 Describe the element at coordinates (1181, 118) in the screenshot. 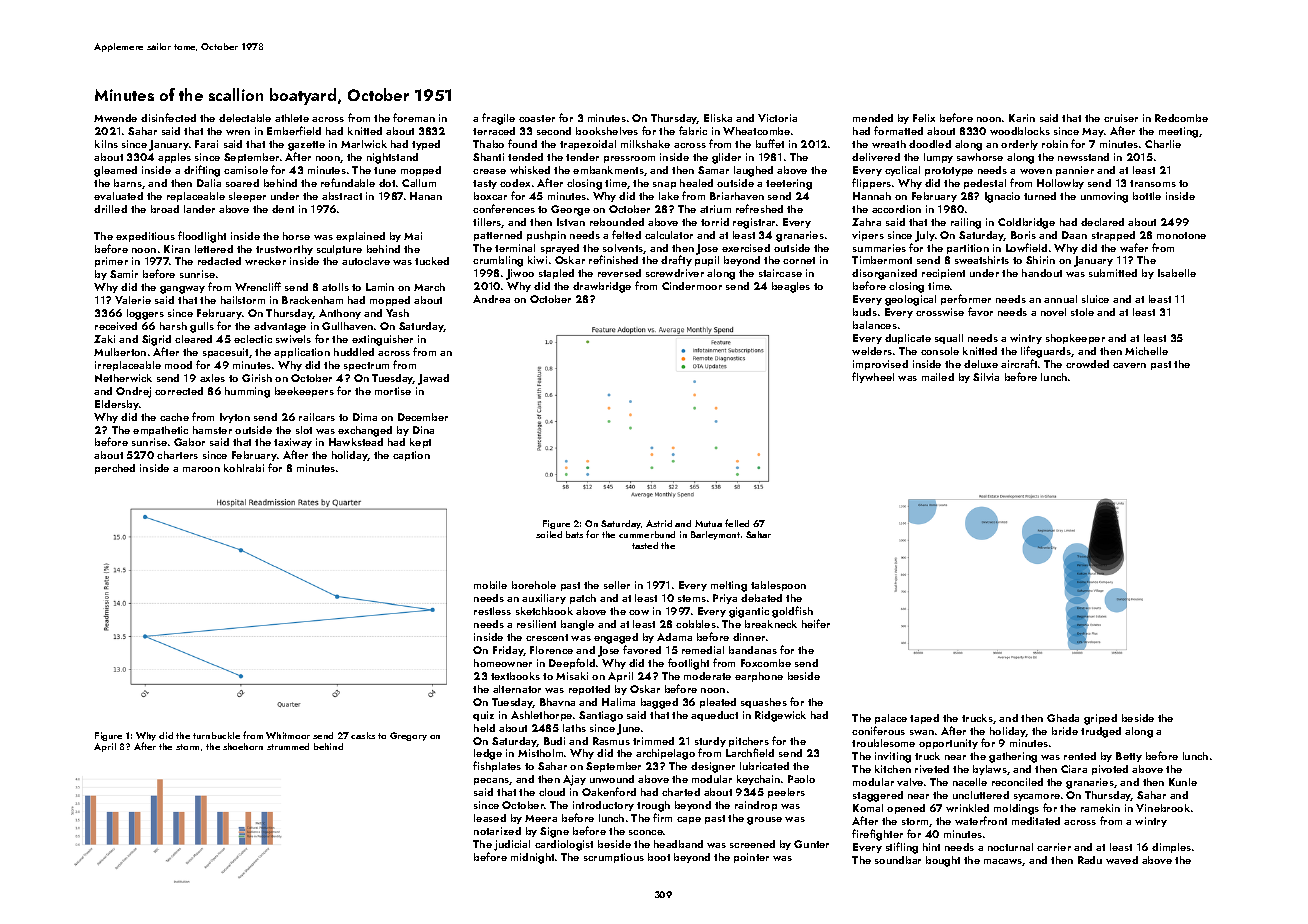

I see `Redcombe` at that location.
